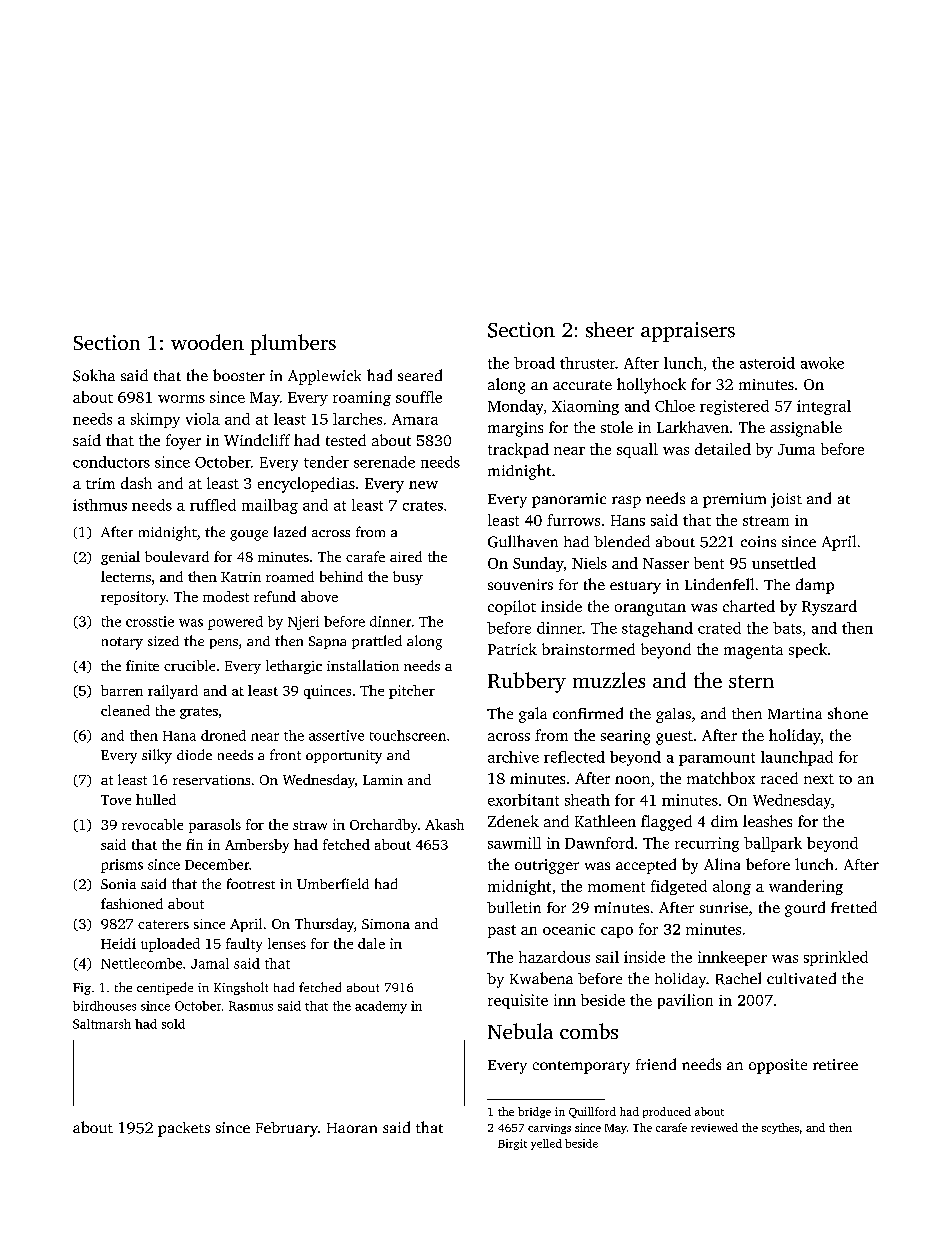 Image resolution: width=952 pixels, height=1233 pixels. What do you see at coordinates (829, 608) in the document?
I see `Ryszard` at bounding box center [829, 608].
